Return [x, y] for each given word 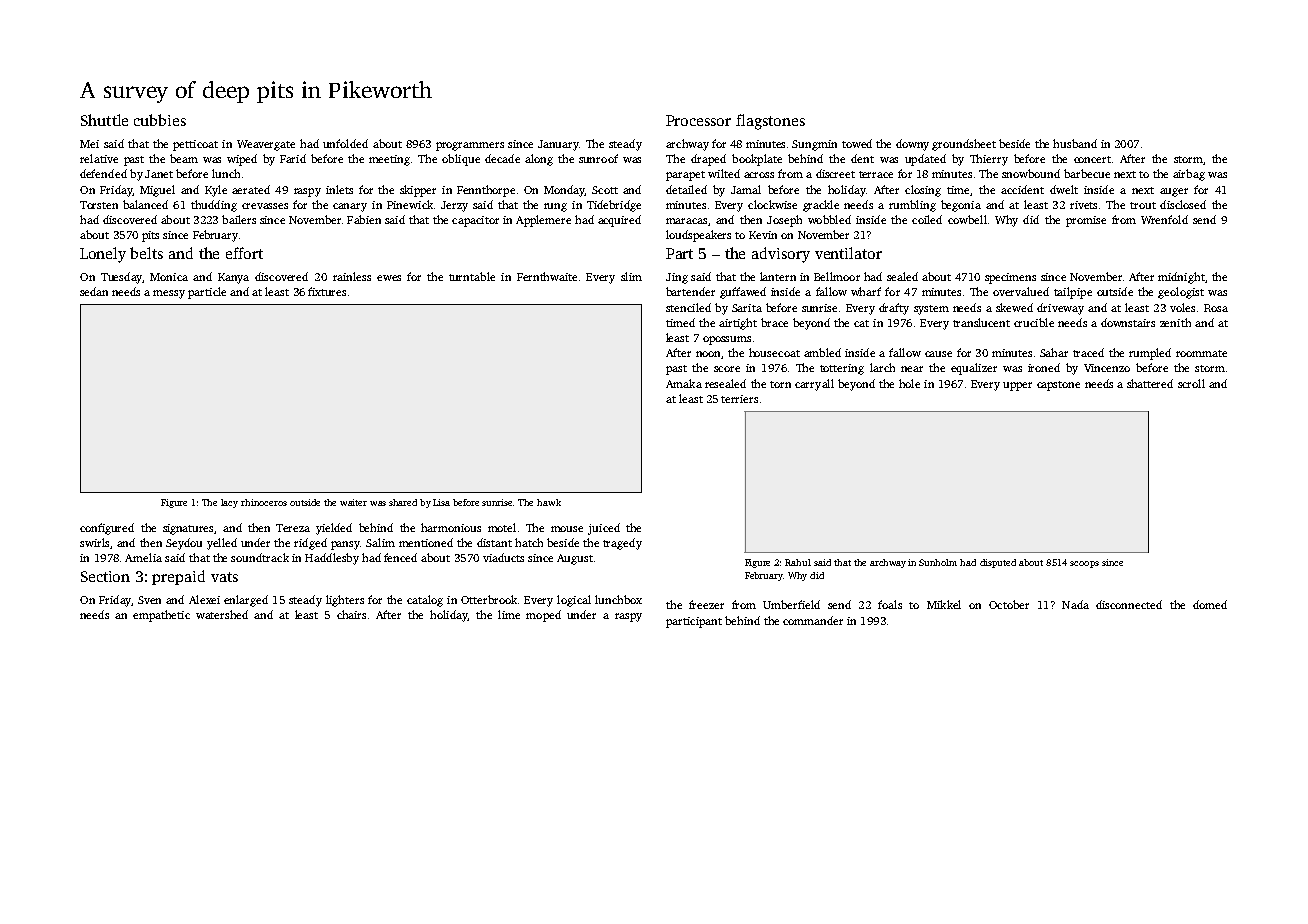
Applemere [543, 221]
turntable [472, 276]
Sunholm [938, 562]
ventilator [848, 253]
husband [1075, 143]
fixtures [327, 291]
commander [813, 620]
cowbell [967, 219]
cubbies [160, 120]
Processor [698, 120]
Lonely [103, 255]
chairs [351, 614]
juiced [604, 529]
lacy [229, 503]
